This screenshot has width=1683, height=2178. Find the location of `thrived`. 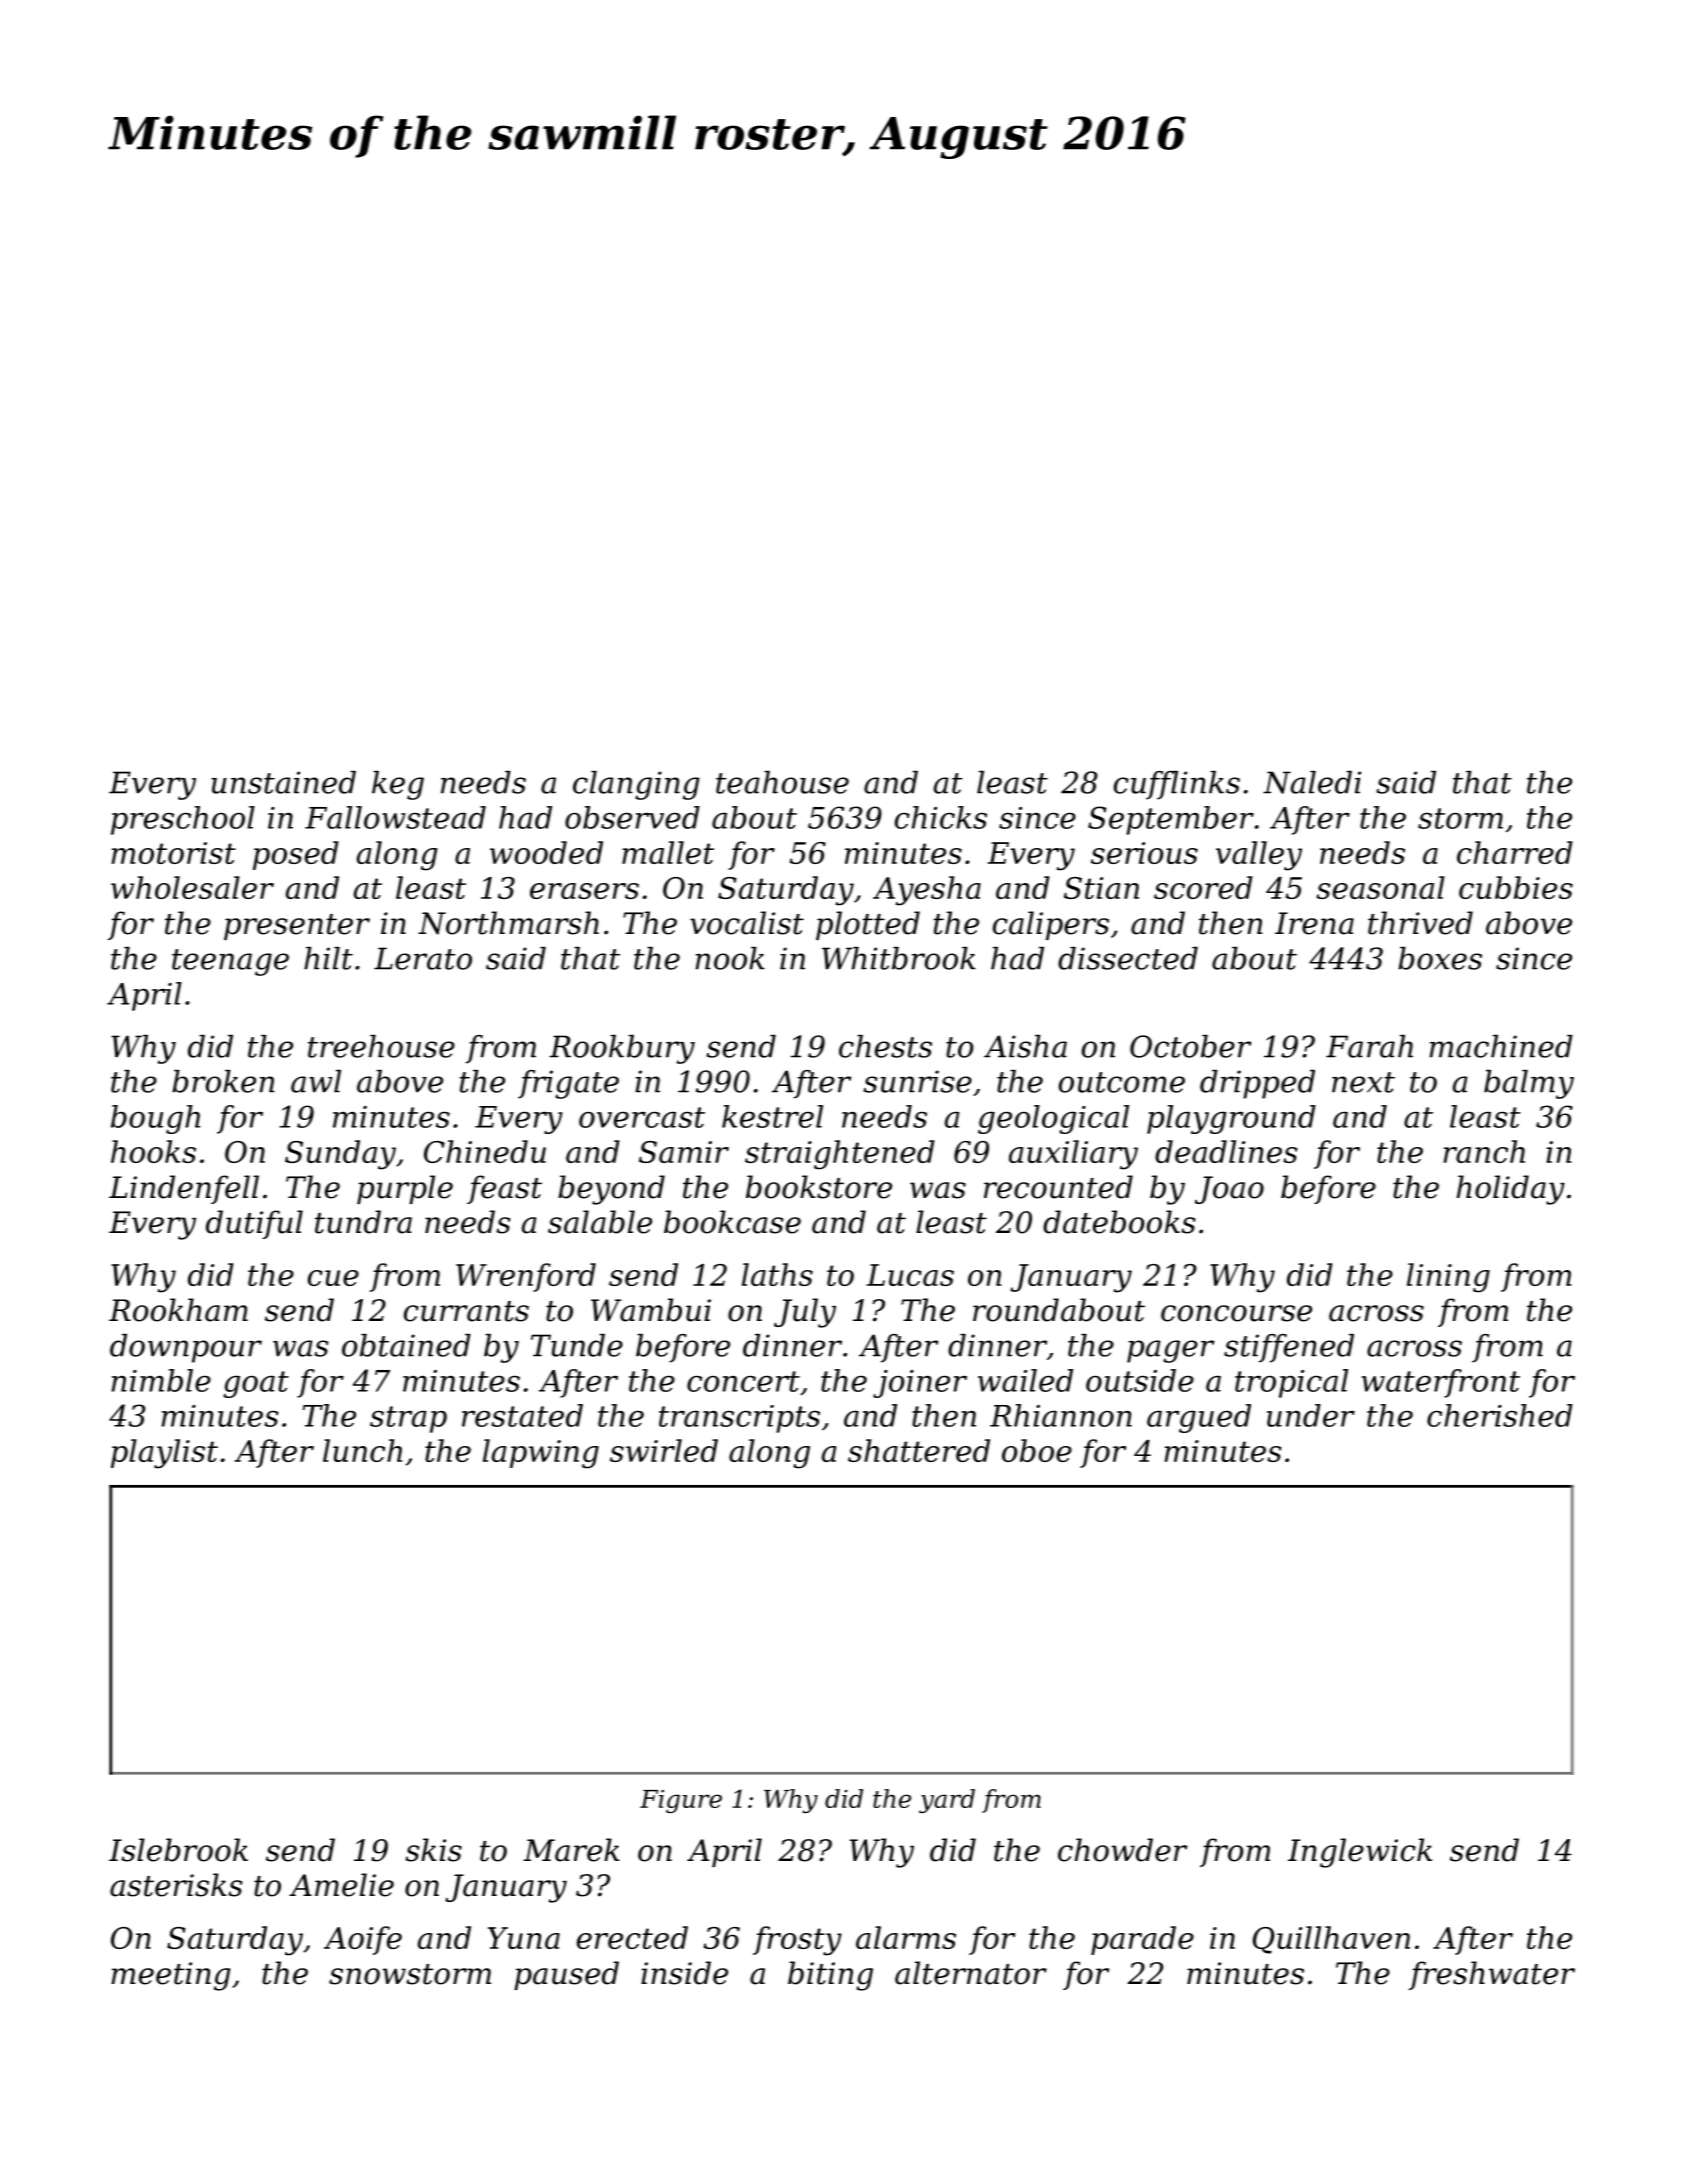

thrived is located at coordinates (1420, 923).
